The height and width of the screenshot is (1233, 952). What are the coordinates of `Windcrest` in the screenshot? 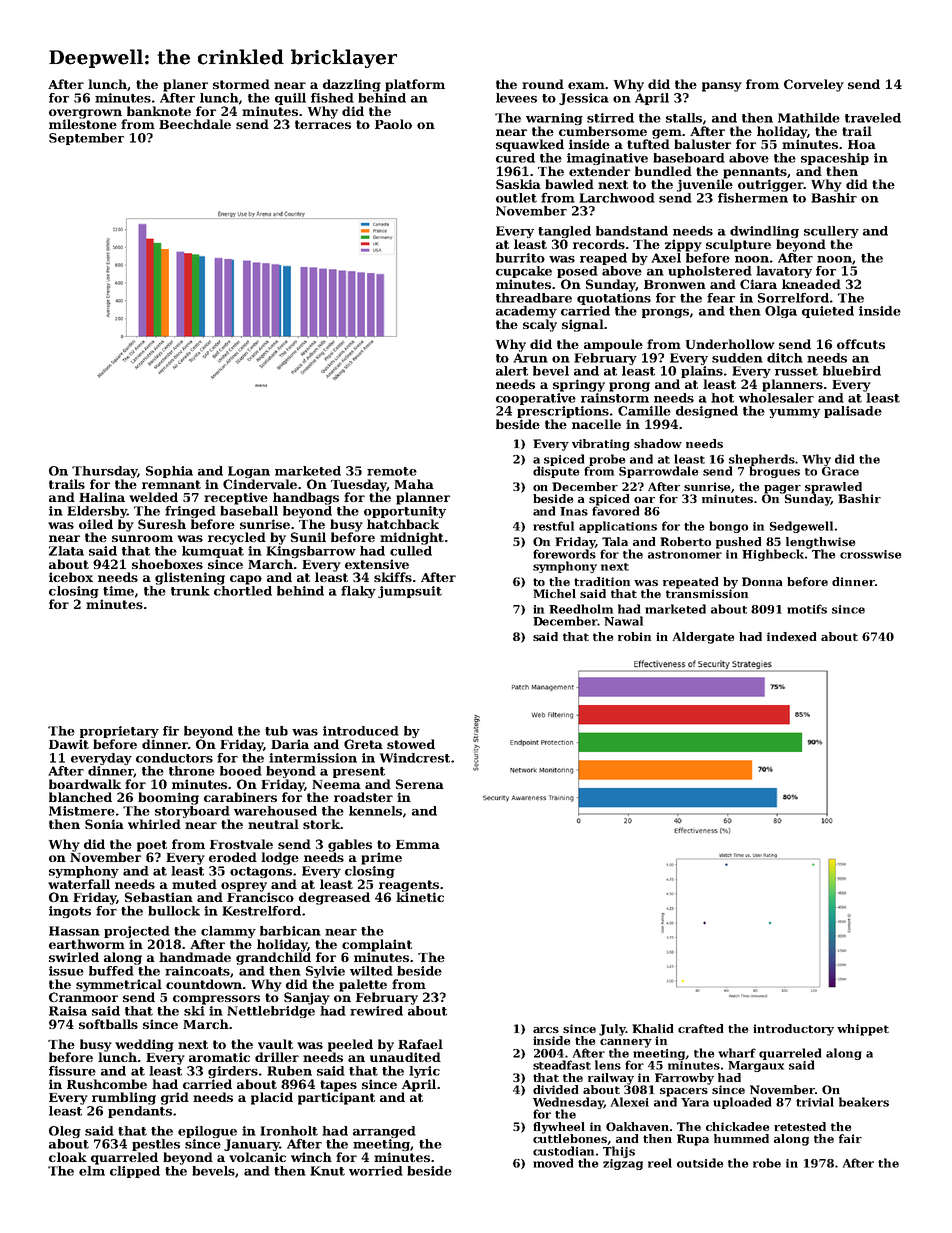 It's located at (415, 758).
